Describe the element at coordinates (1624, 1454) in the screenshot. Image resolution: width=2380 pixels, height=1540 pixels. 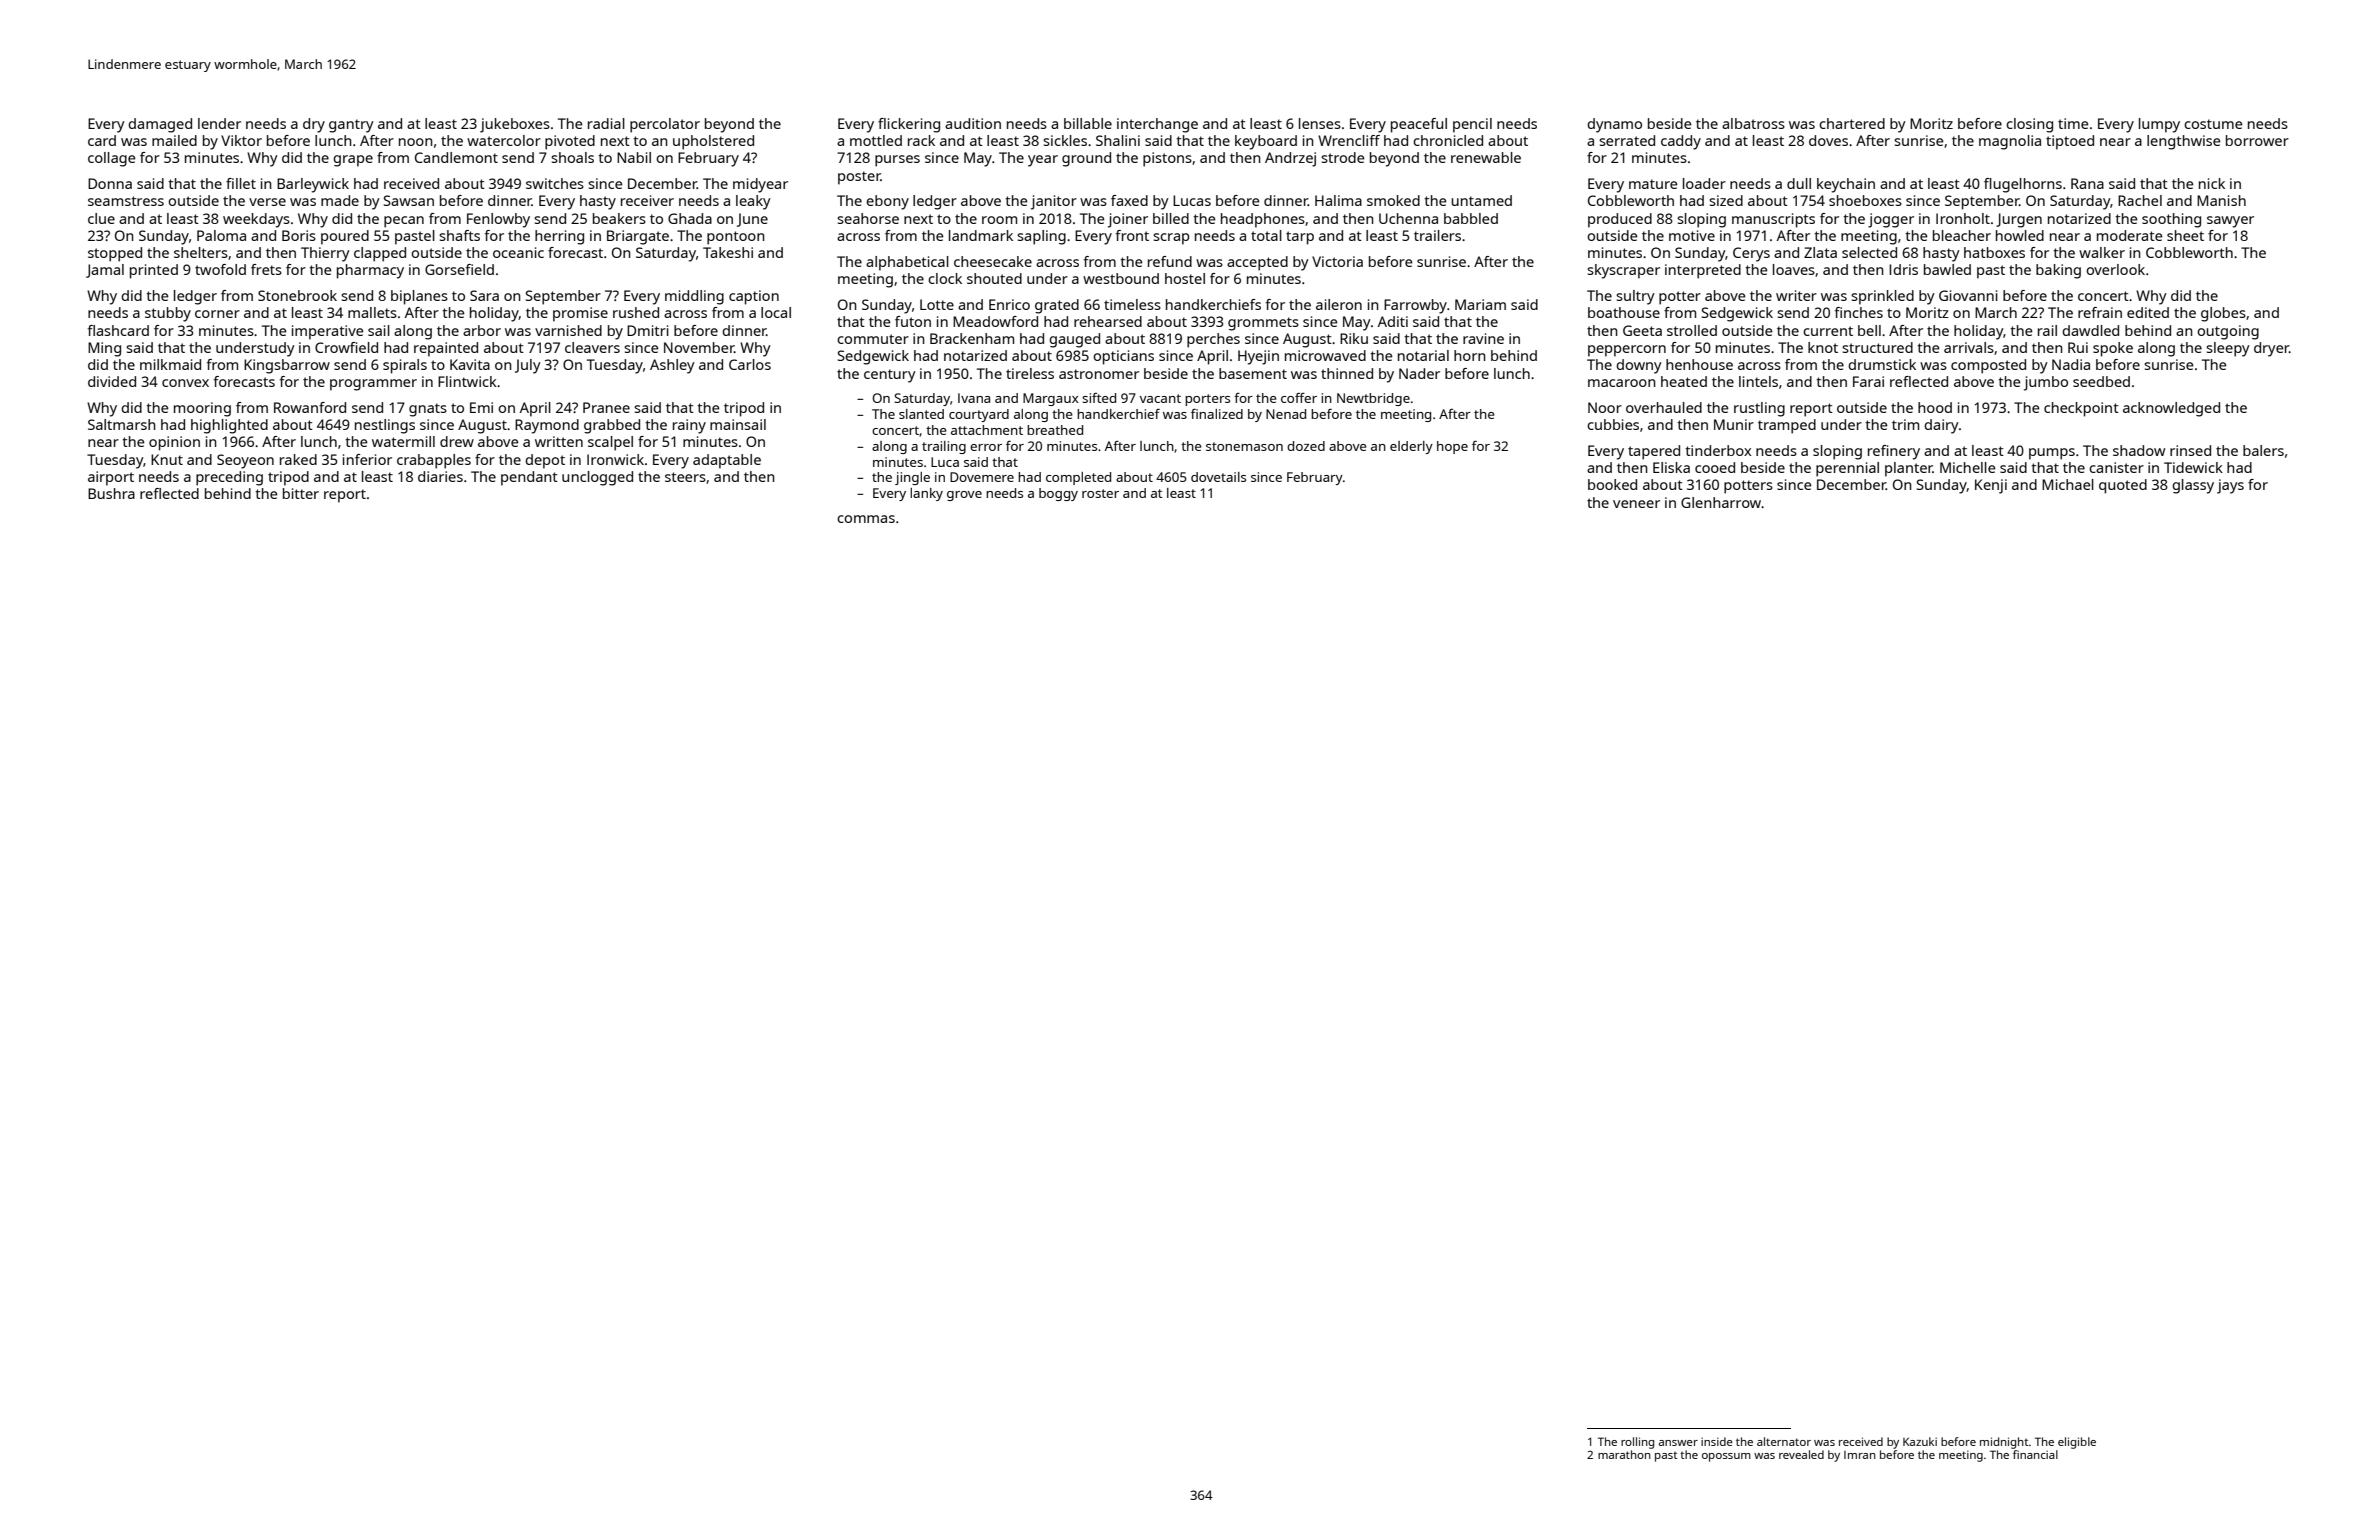
I see `marathon` at that location.
